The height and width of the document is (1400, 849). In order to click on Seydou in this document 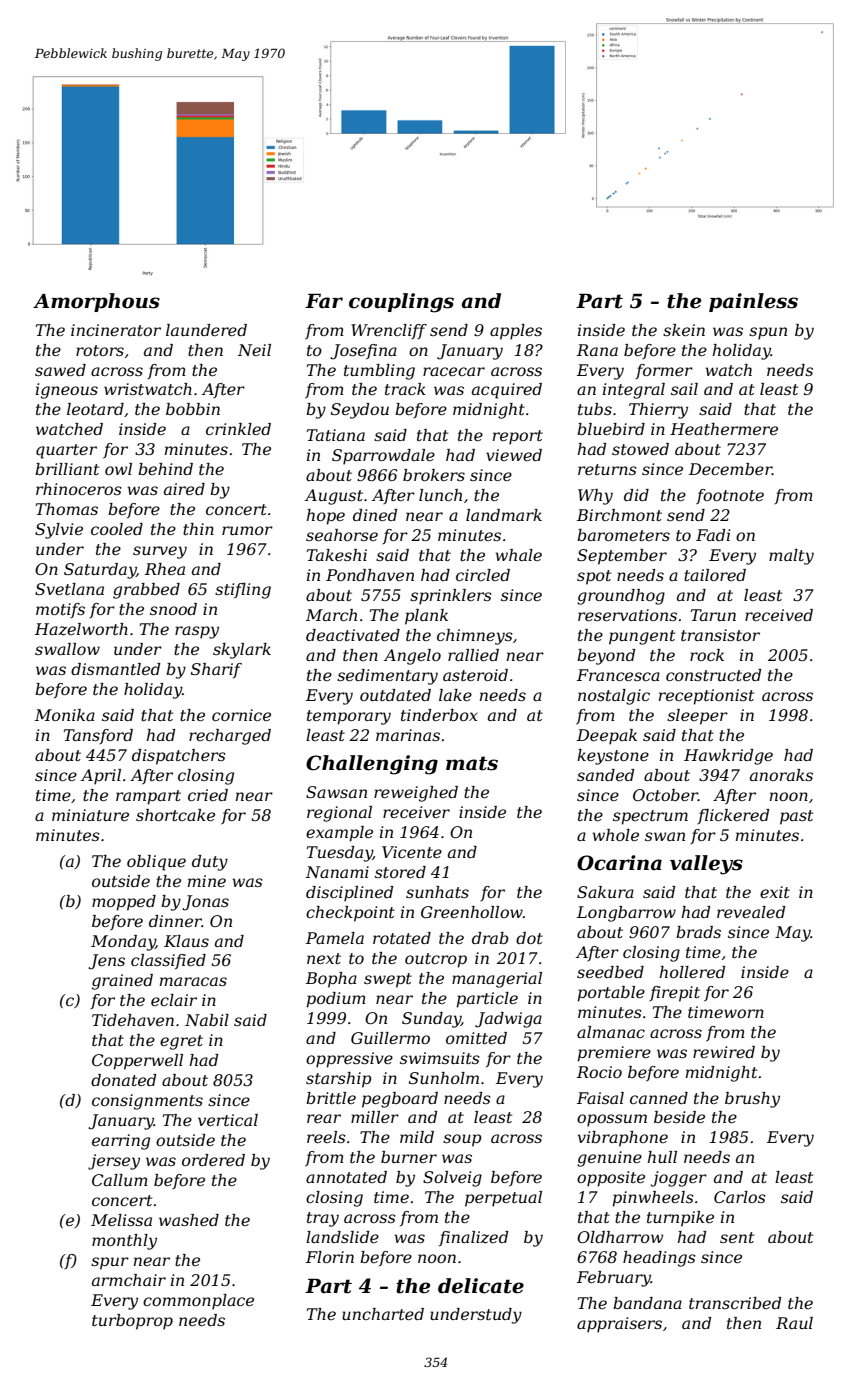, I will do `click(360, 411)`.
